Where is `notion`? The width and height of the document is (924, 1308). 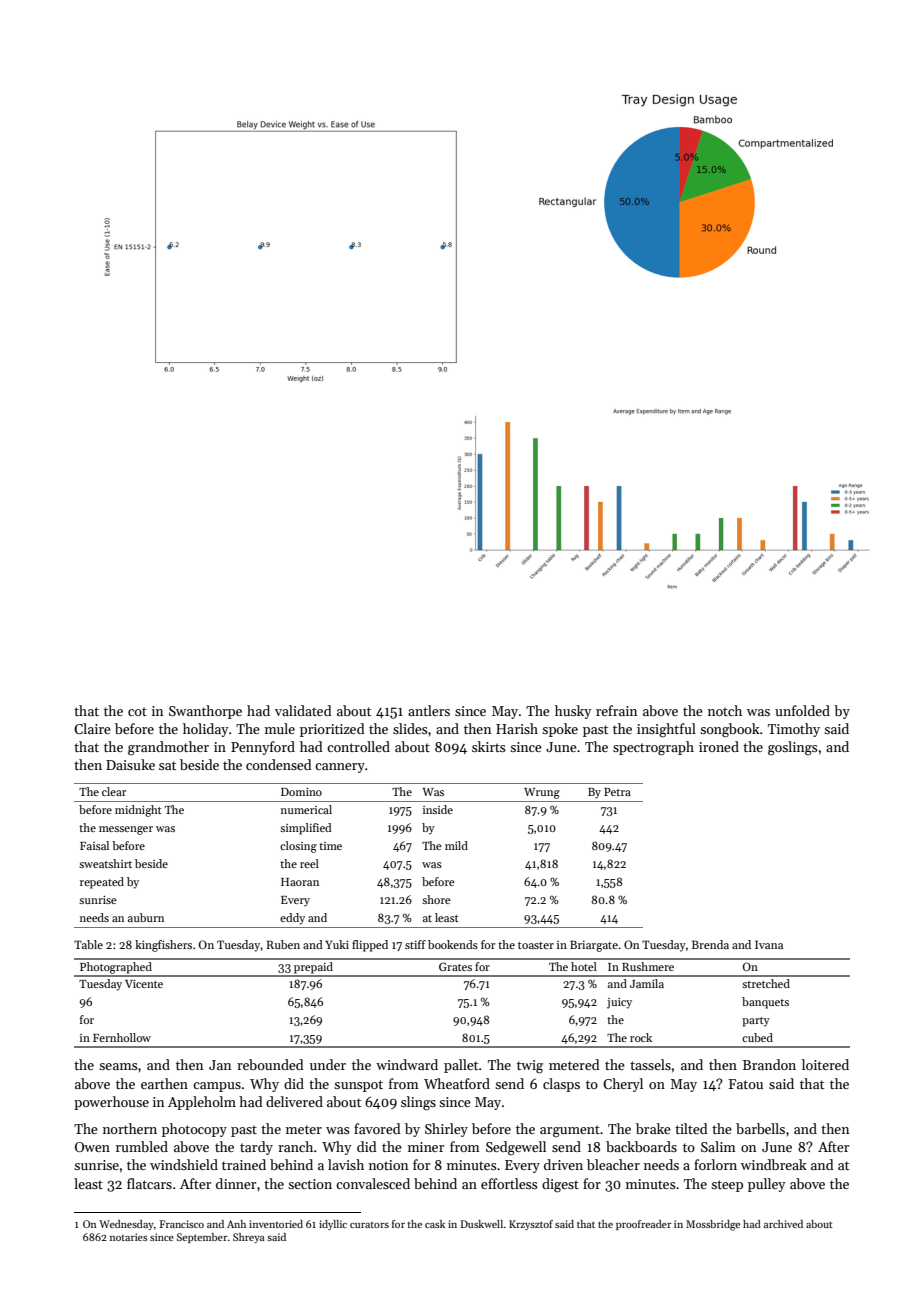 notion is located at coordinates (388, 1165).
